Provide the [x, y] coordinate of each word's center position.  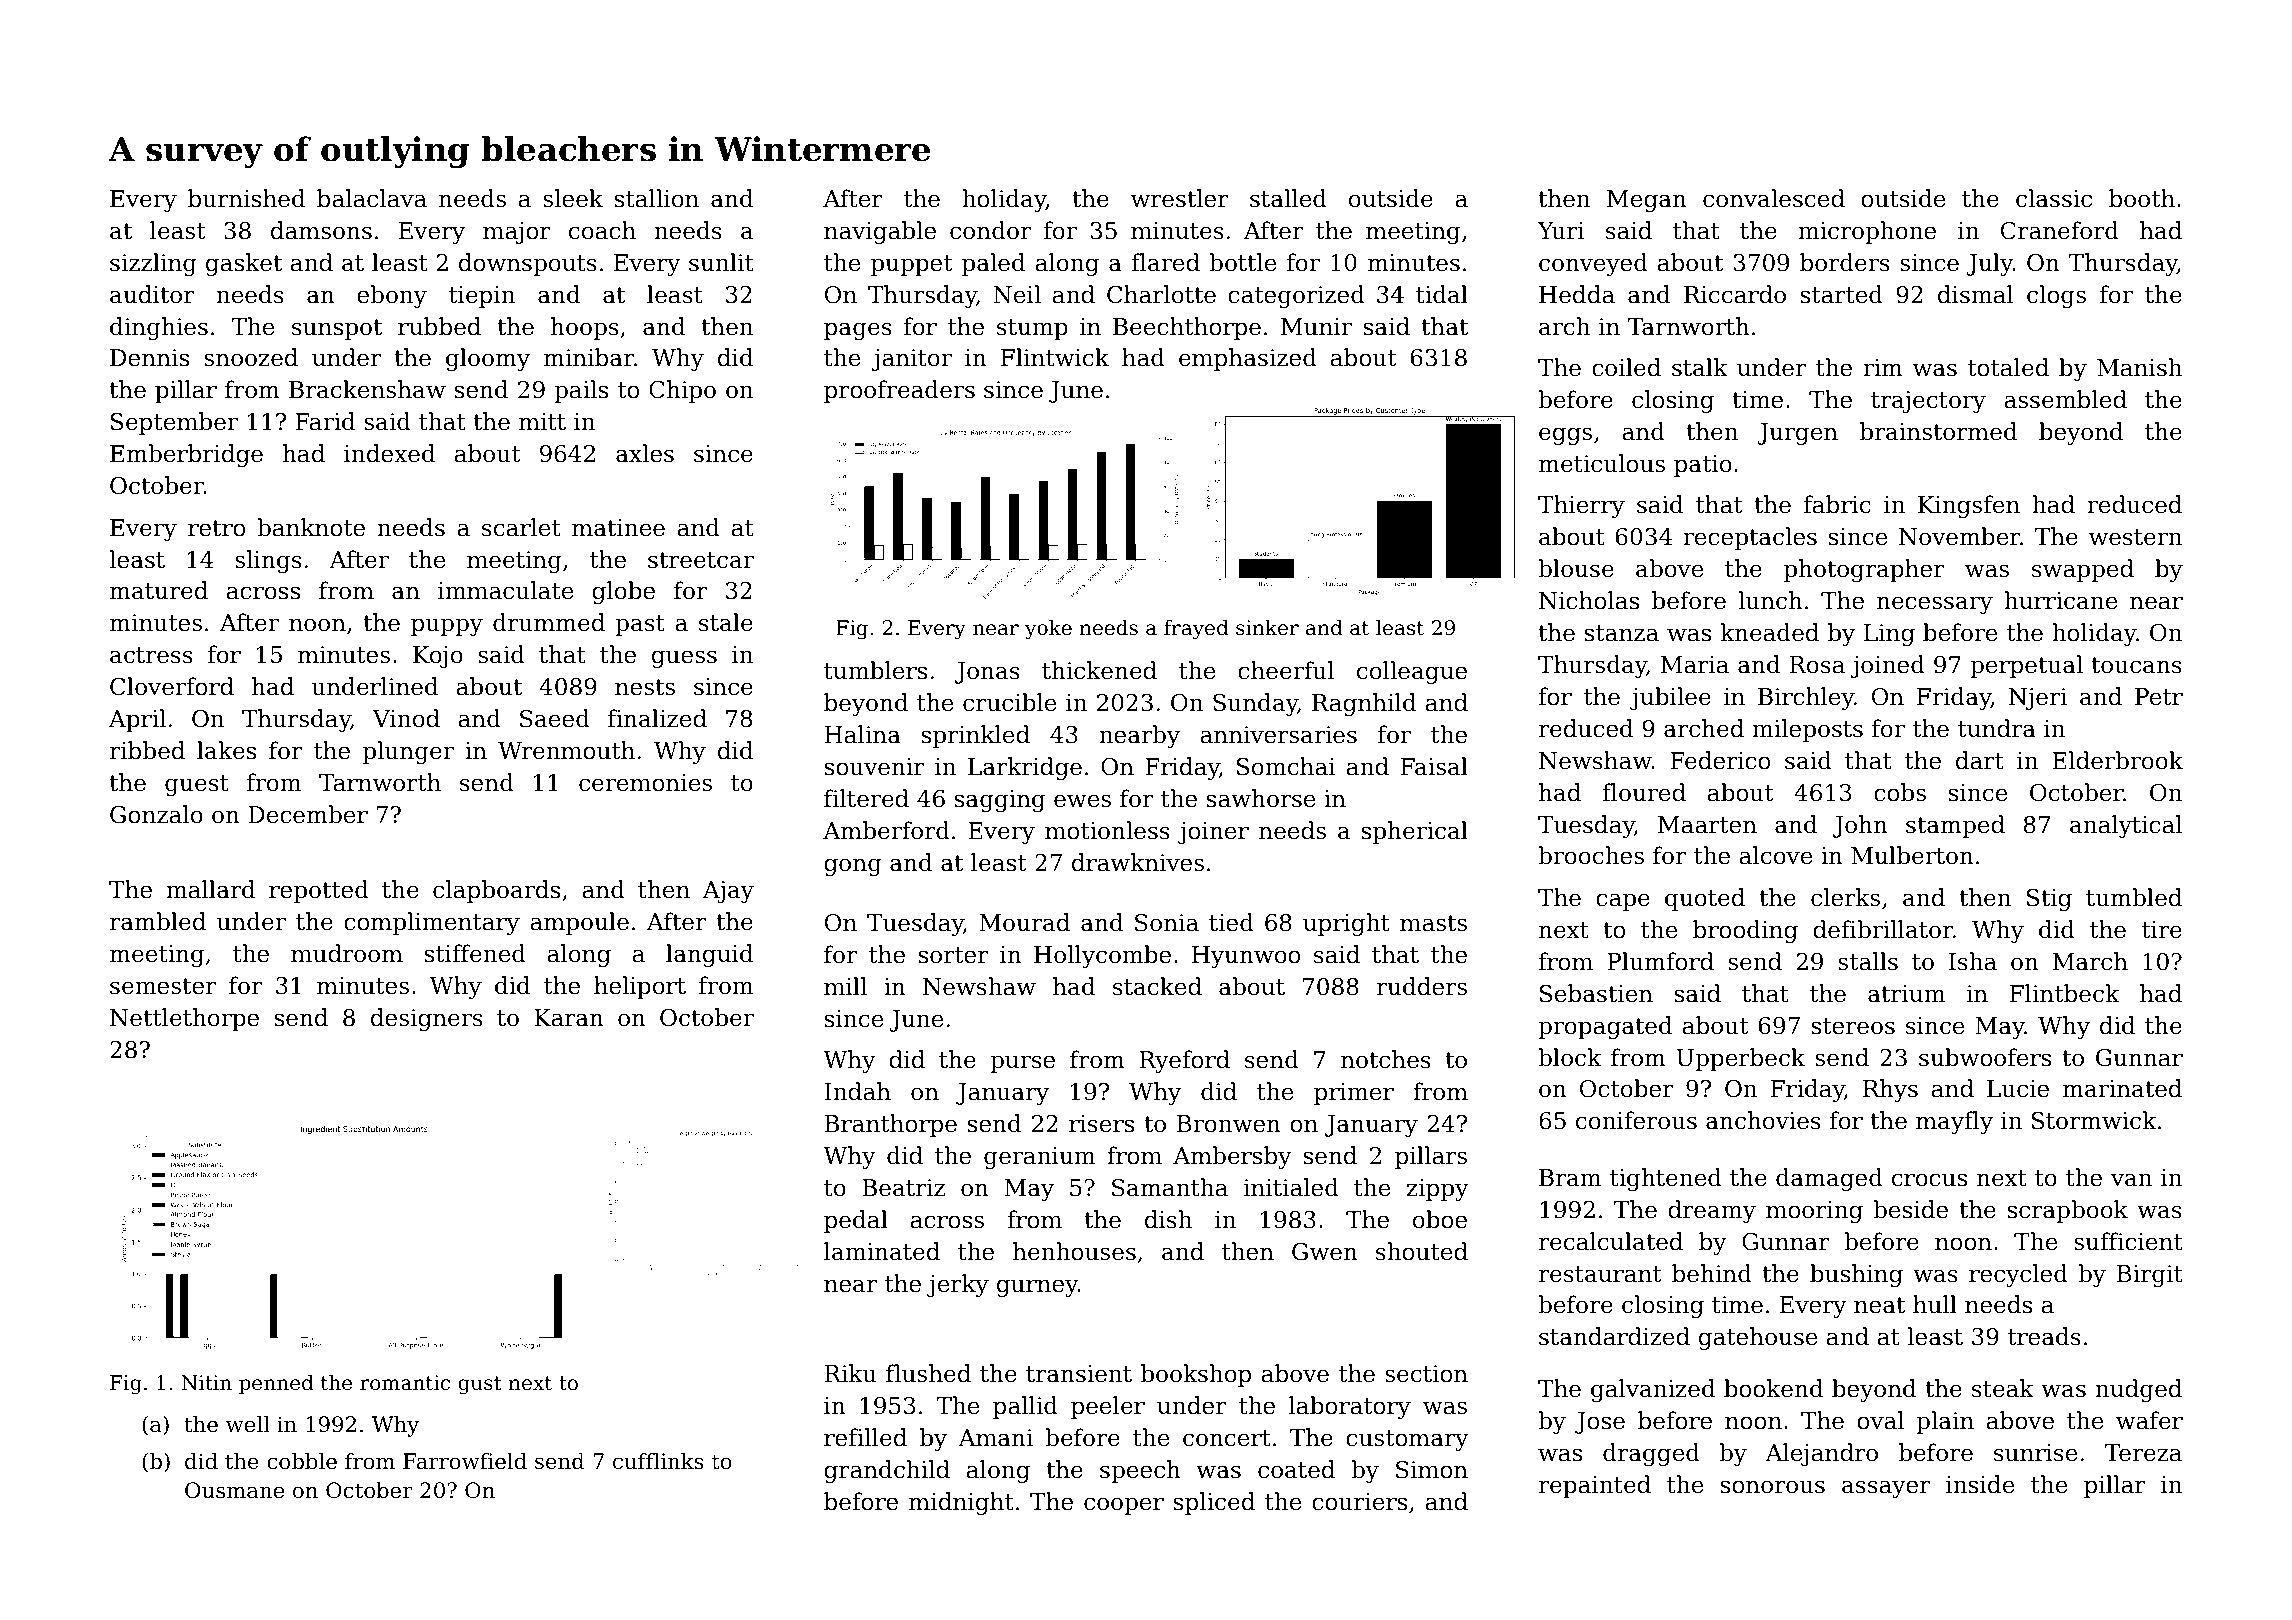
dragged [1651, 1454]
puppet [911, 265]
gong [853, 867]
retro [216, 528]
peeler [1108, 1407]
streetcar [701, 560]
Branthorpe [891, 1125]
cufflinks [658, 1461]
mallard [210, 889]
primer [1354, 1094]
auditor [152, 294]
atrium [1906, 994]
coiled [1626, 367]
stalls [1868, 961]
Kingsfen [1969, 506]
